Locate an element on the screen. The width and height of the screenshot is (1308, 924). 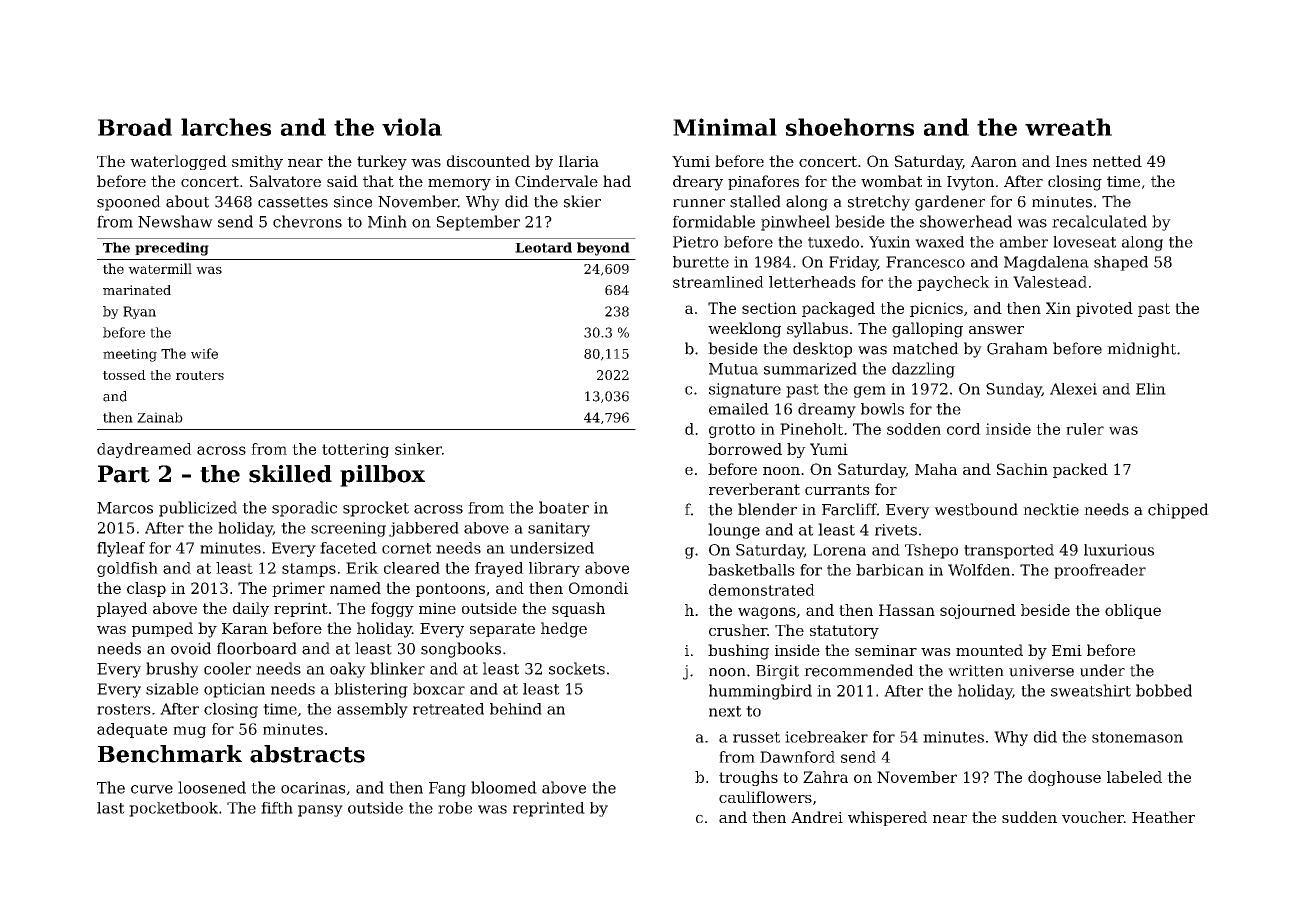
Omondi is located at coordinates (598, 588).
